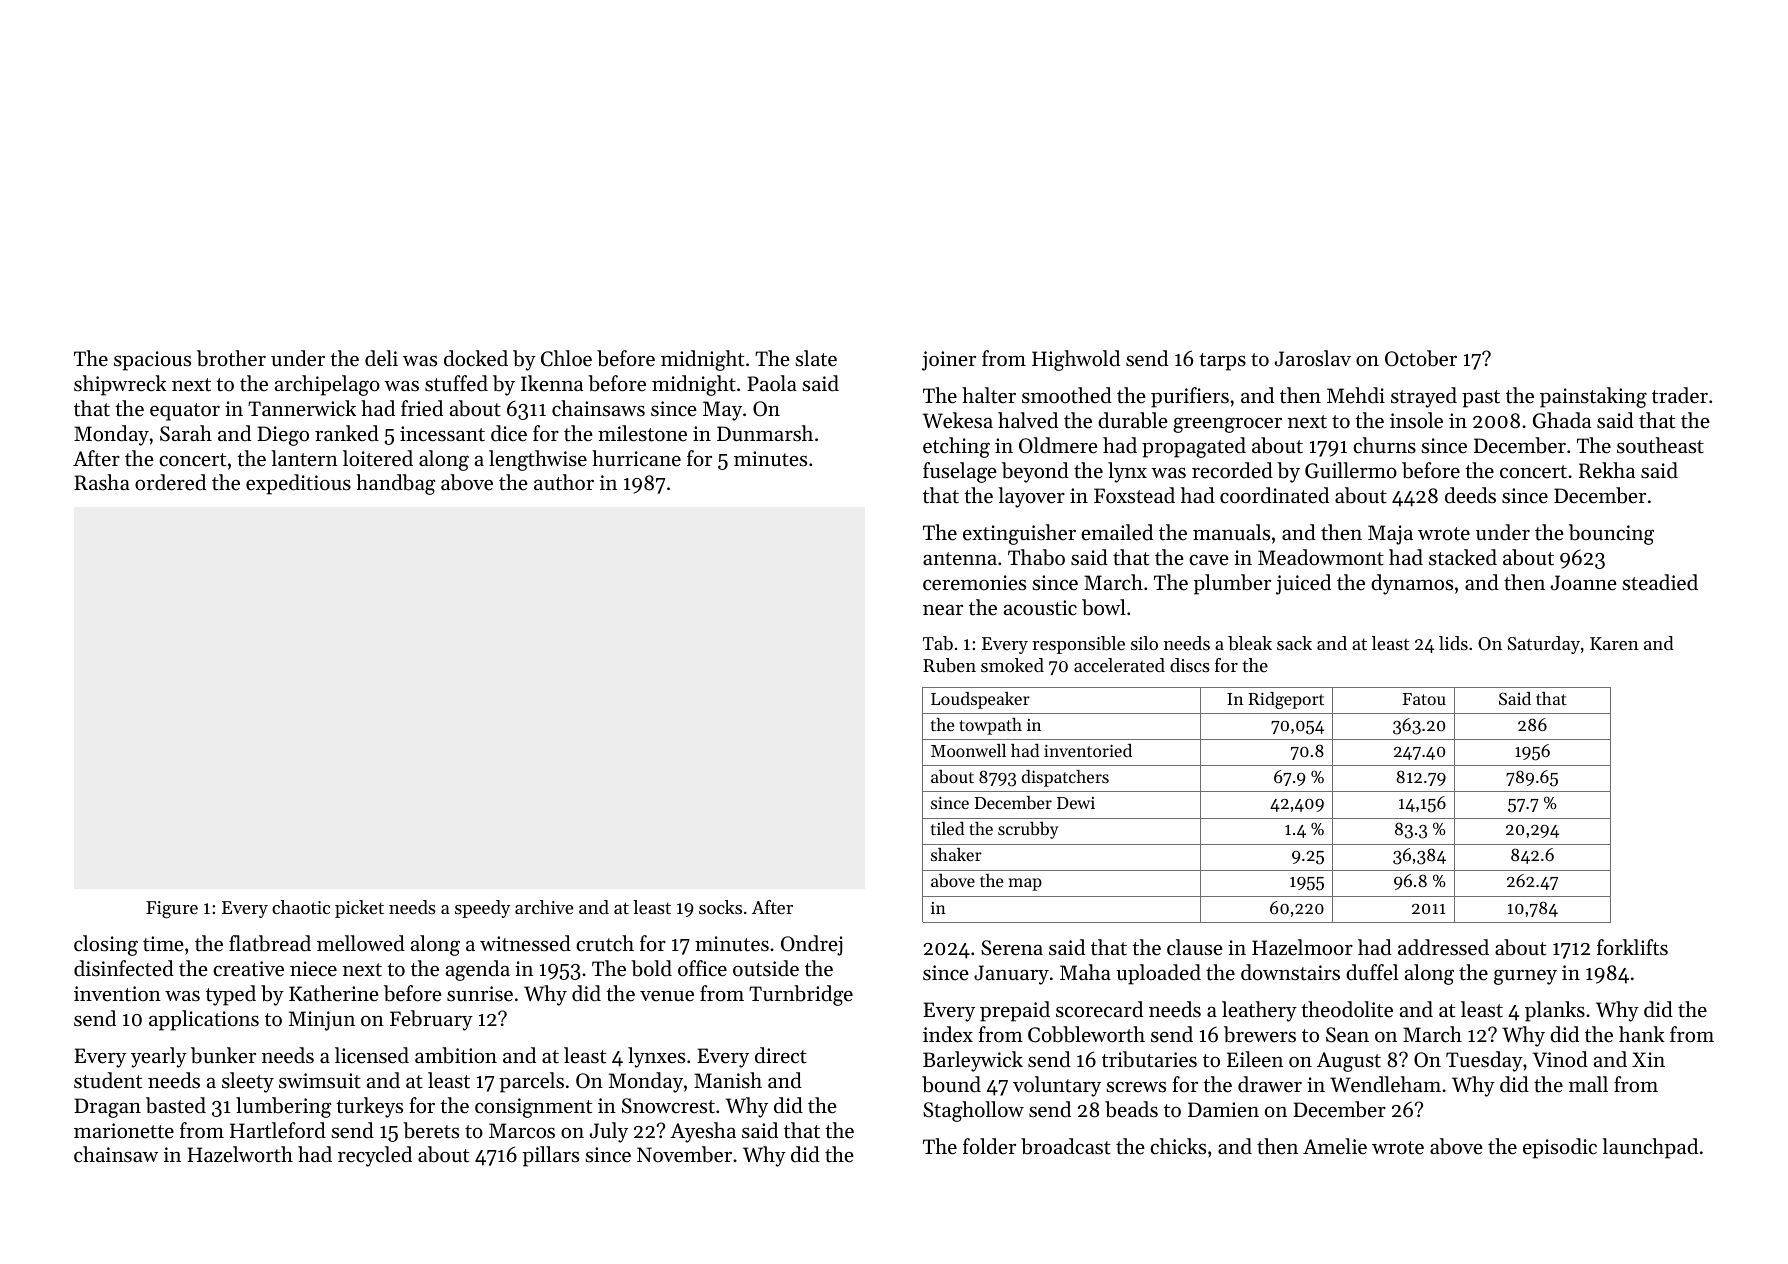  What do you see at coordinates (1076, 360) in the screenshot?
I see `Highwold` at bounding box center [1076, 360].
